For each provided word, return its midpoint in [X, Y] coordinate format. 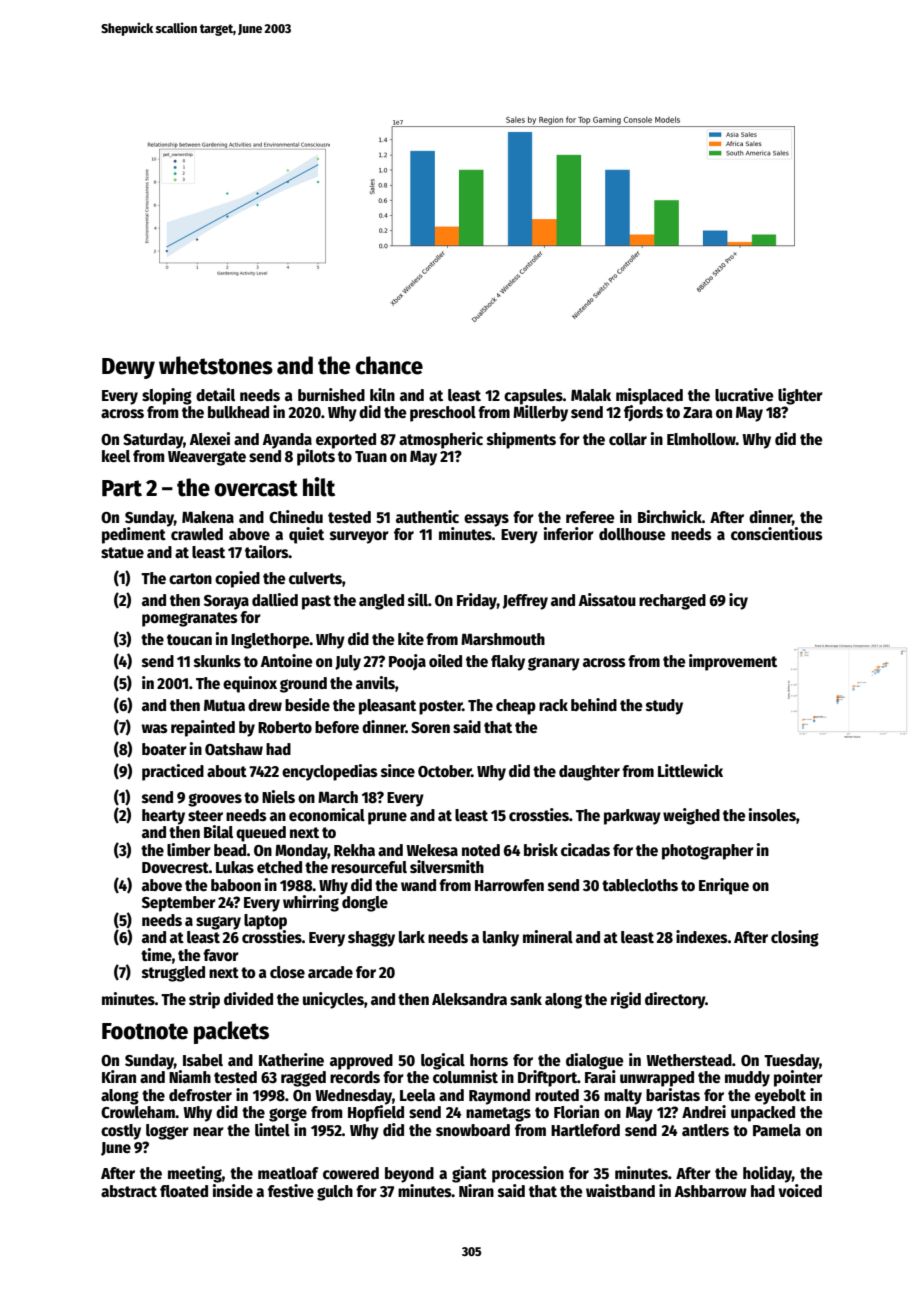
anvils [375, 682]
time [156, 954]
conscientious [777, 533]
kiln [382, 394]
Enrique [724, 886]
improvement [733, 662]
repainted [203, 728]
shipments [521, 440]
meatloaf [288, 1173]
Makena [208, 517]
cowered [351, 1173]
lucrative [744, 394]
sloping [167, 396]
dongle [365, 904]
